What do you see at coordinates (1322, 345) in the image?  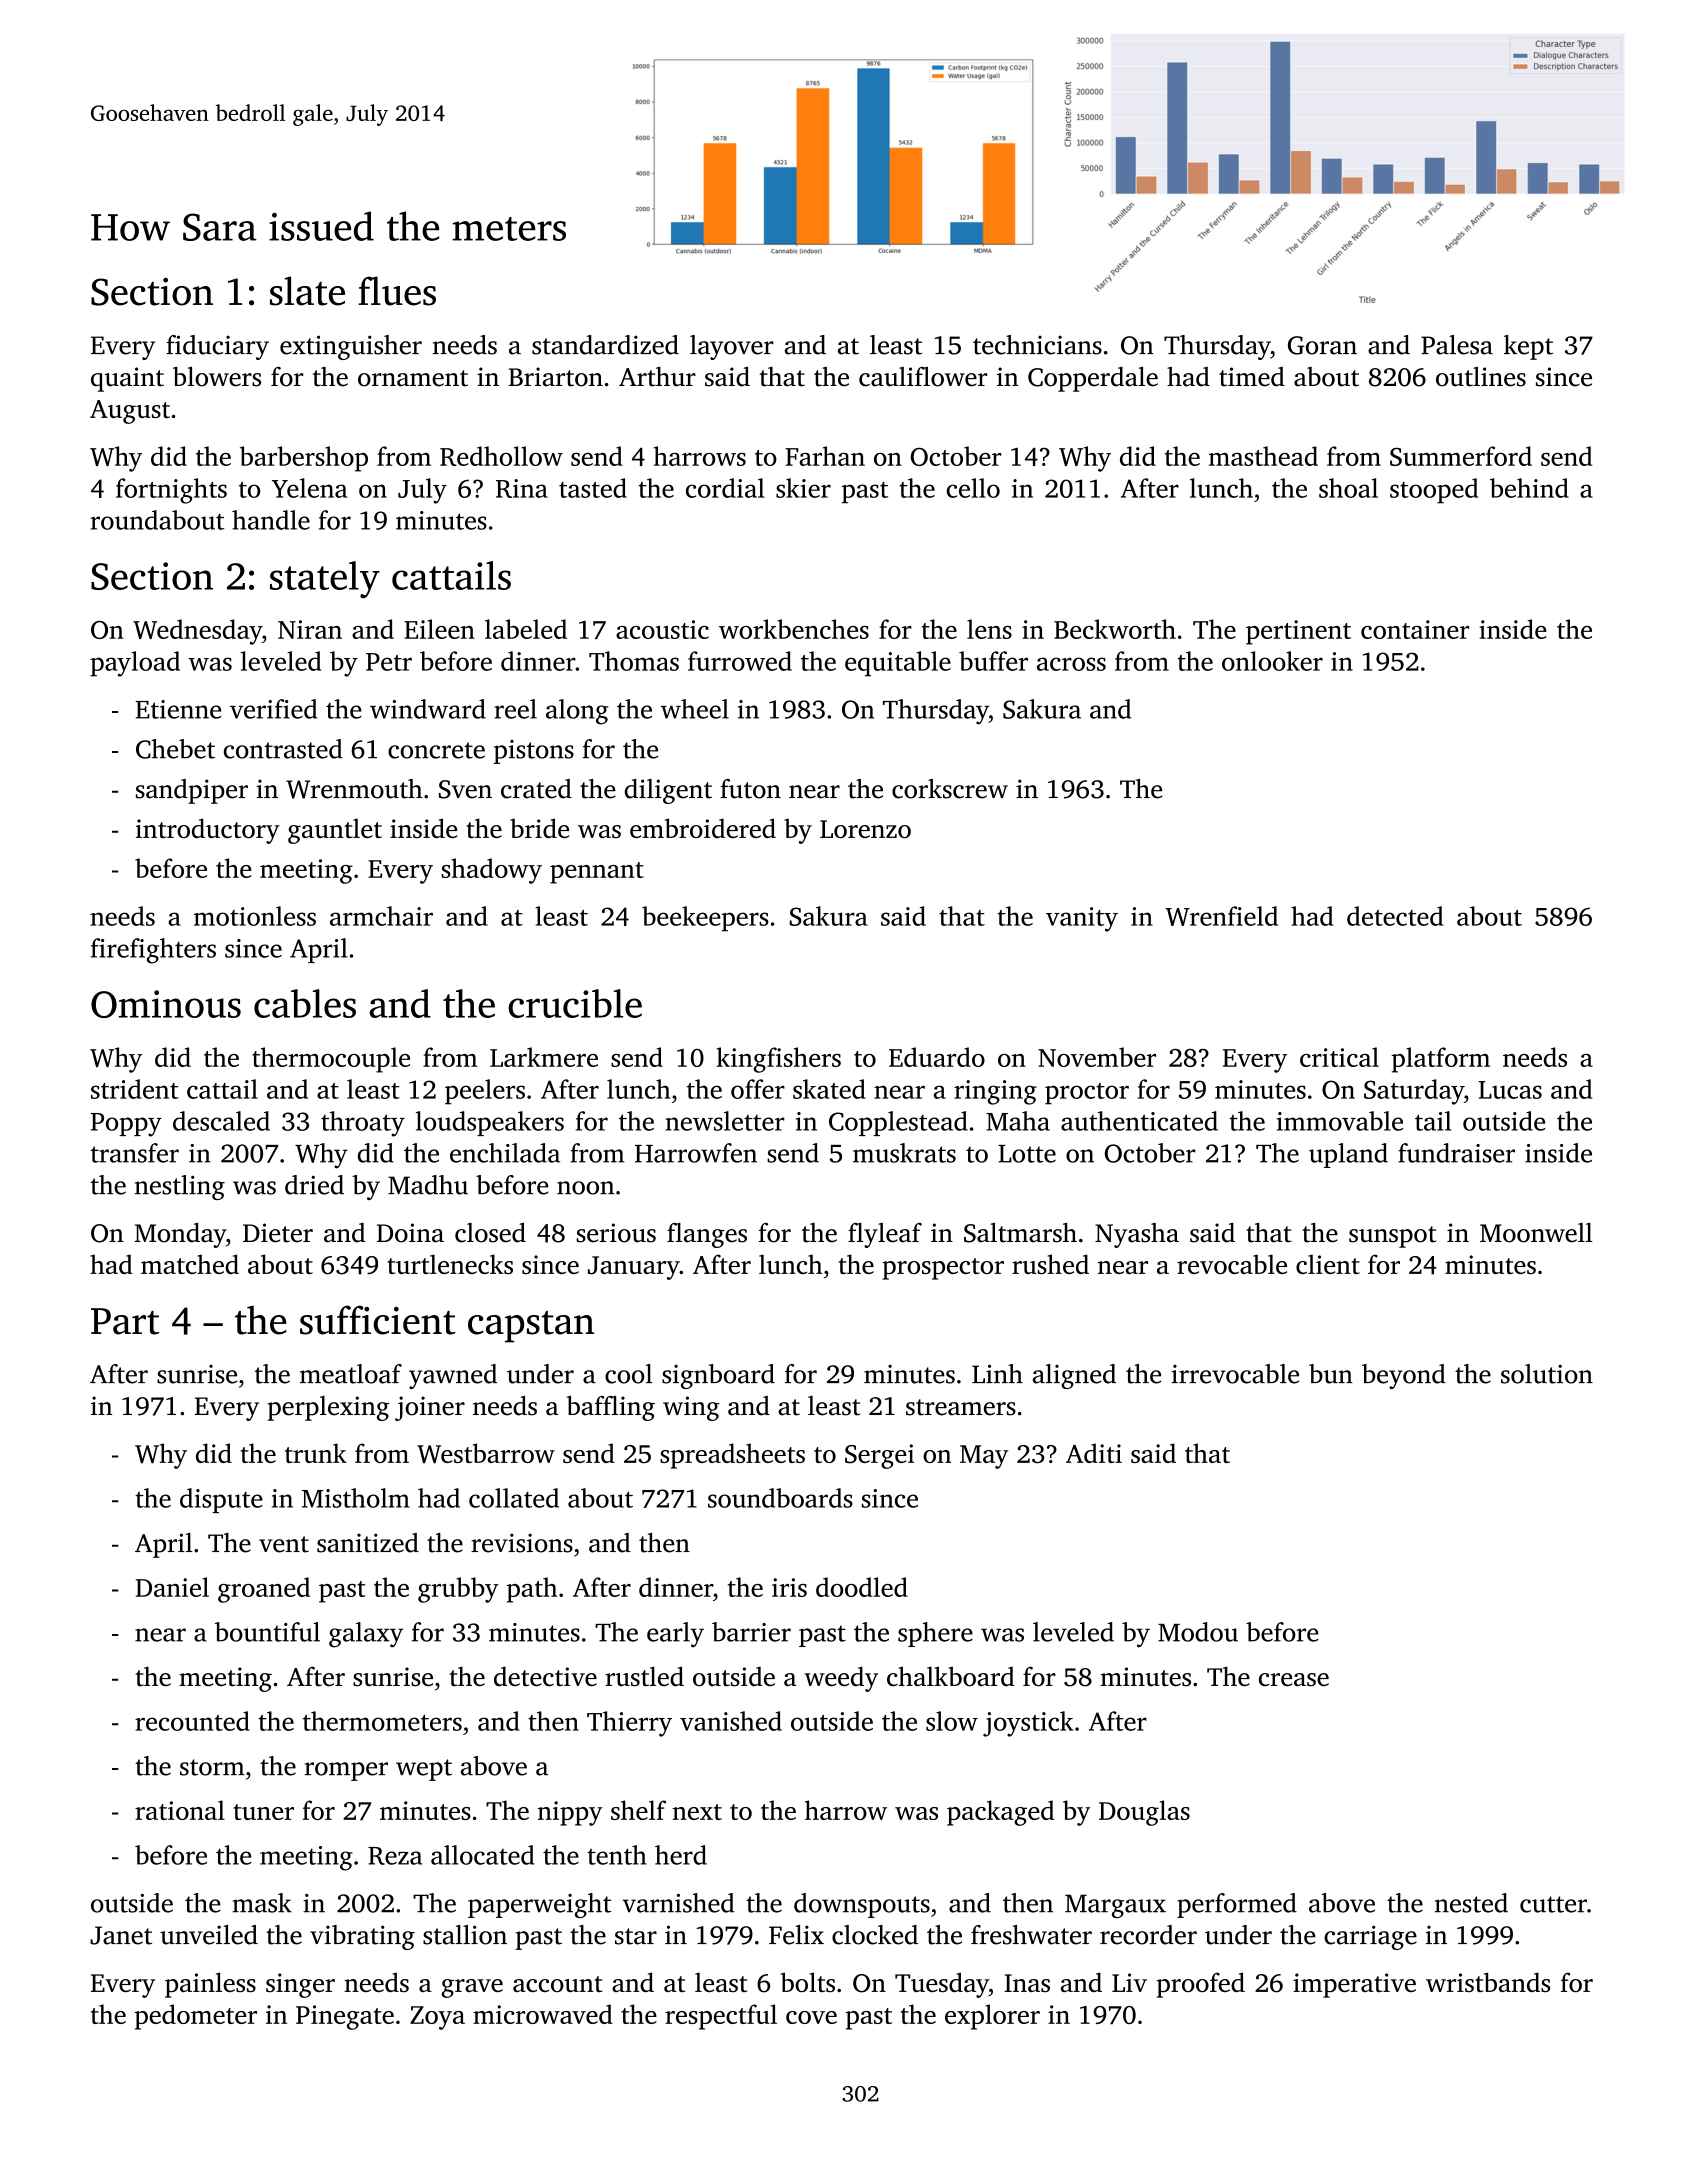 I see `Goran` at bounding box center [1322, 345].
